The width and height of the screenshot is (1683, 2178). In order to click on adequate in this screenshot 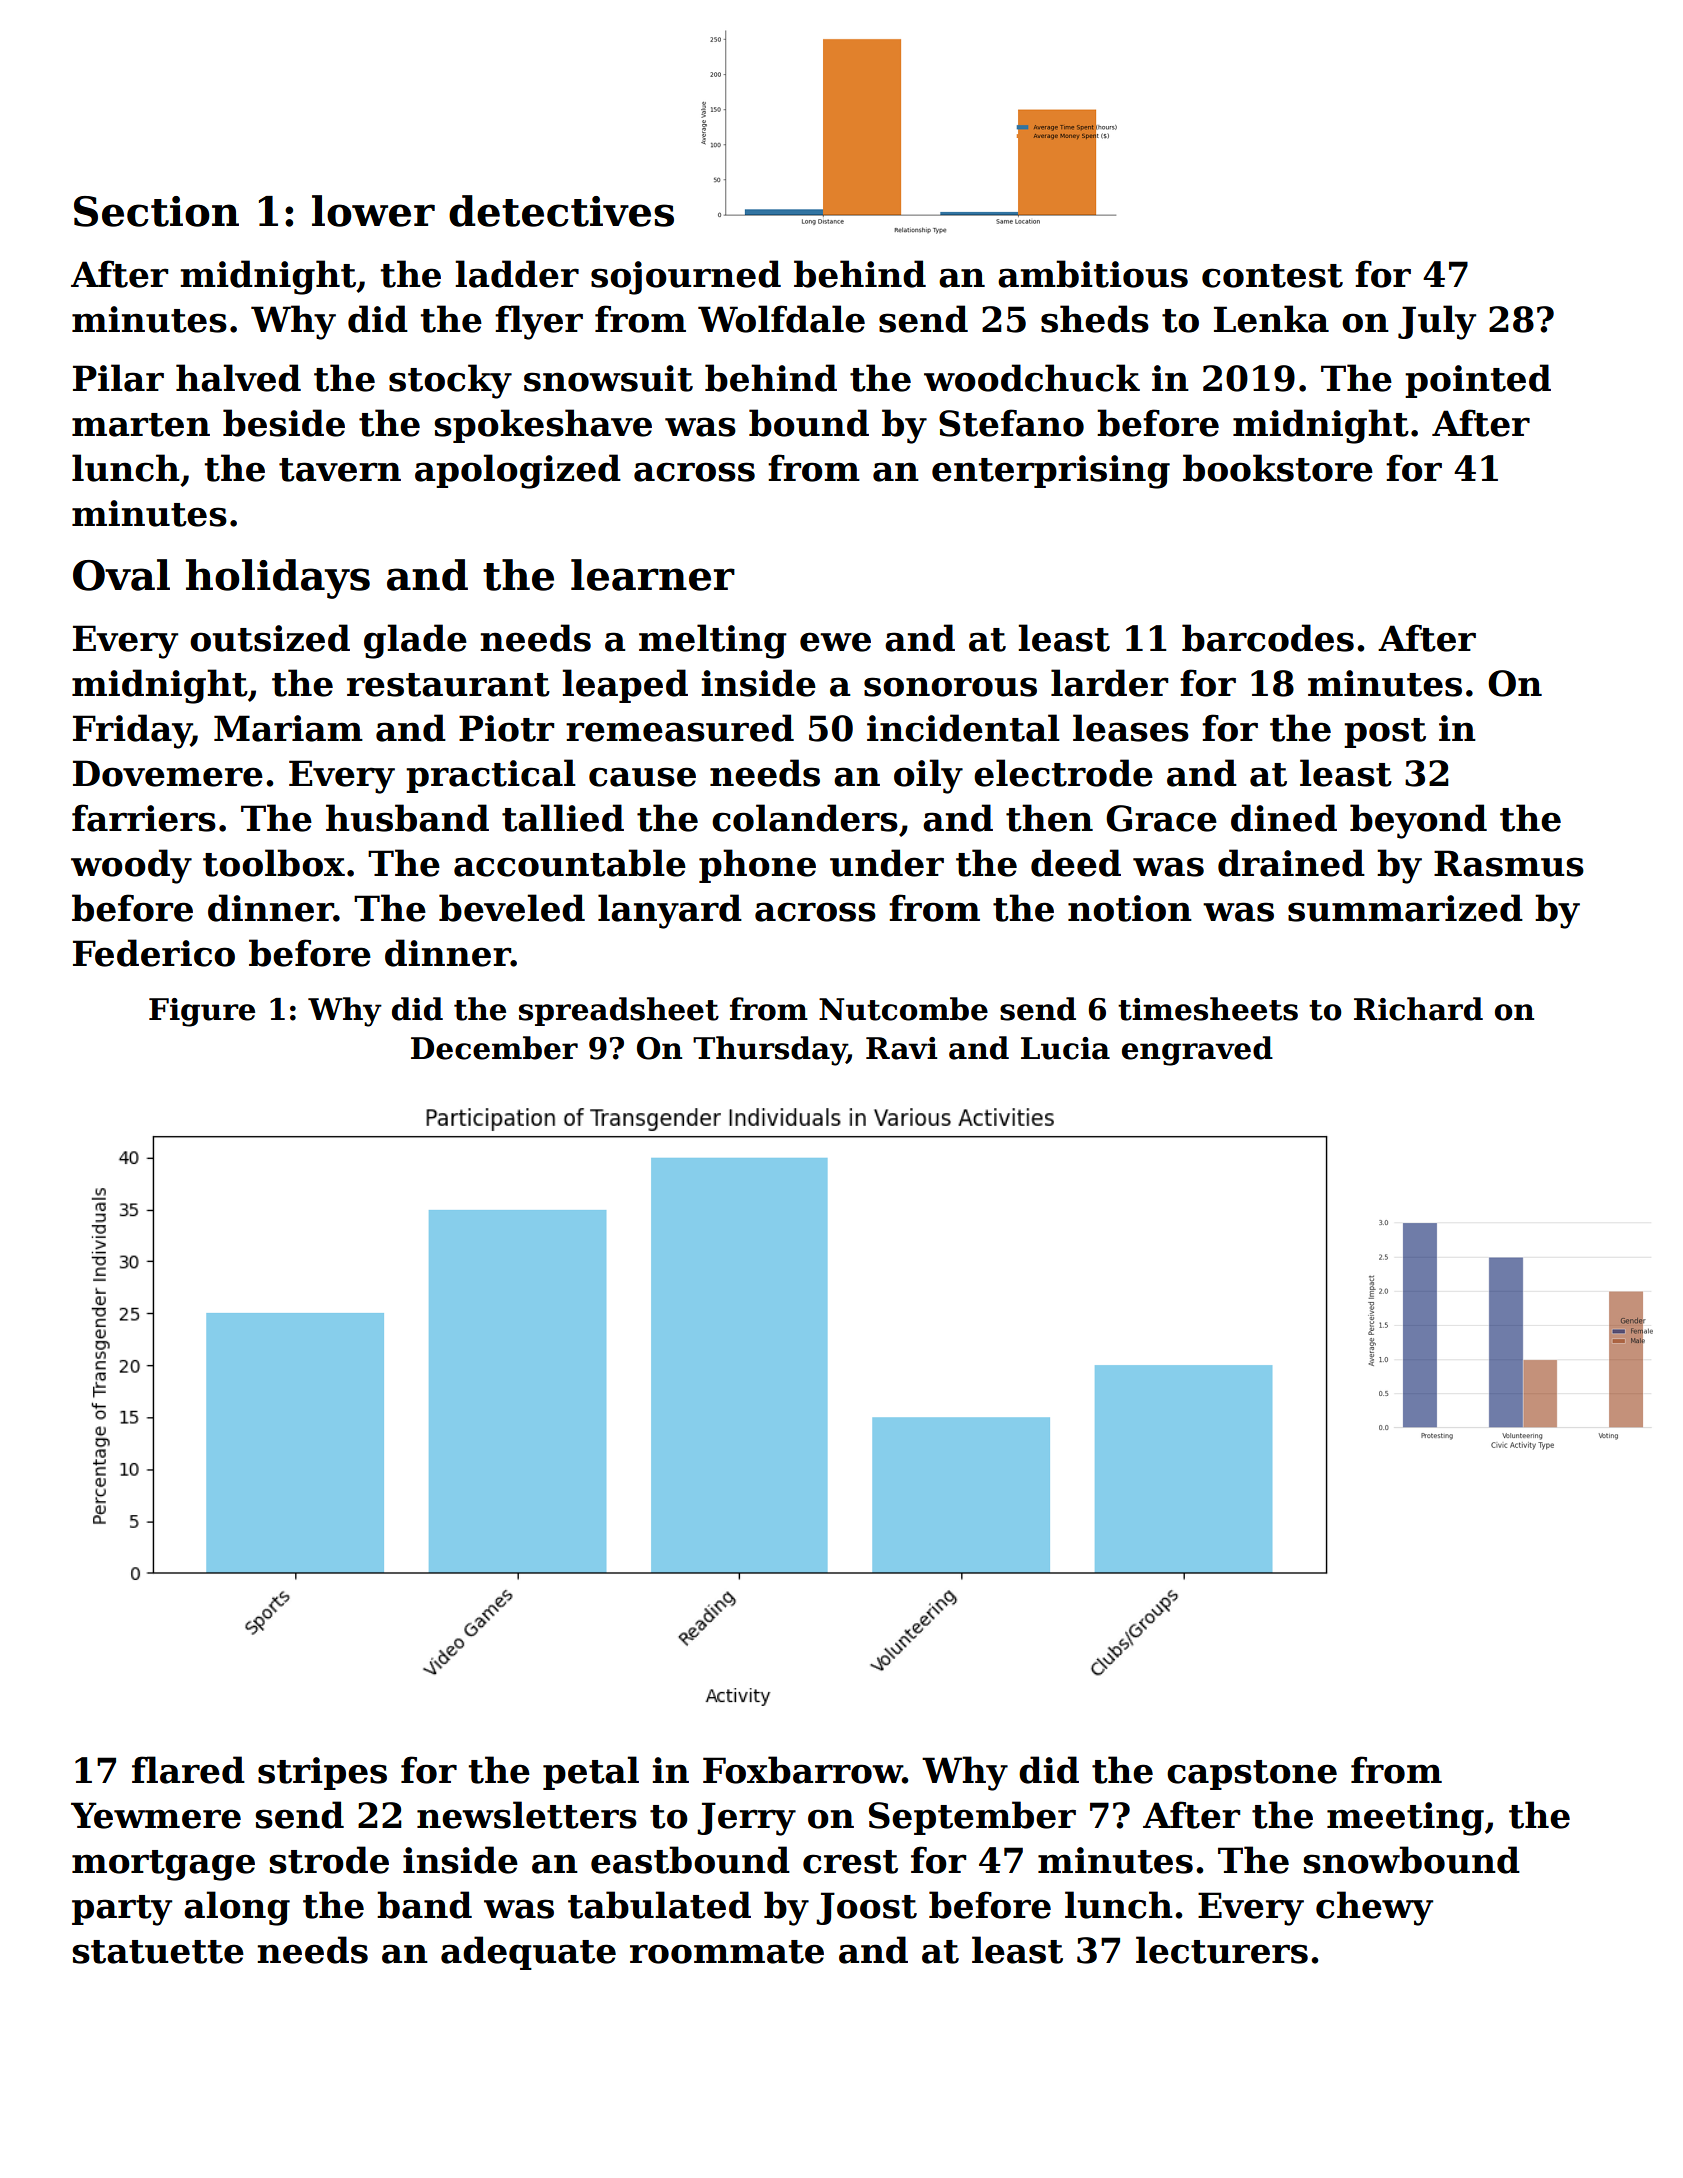, I will do `click(528, 1953)`.
